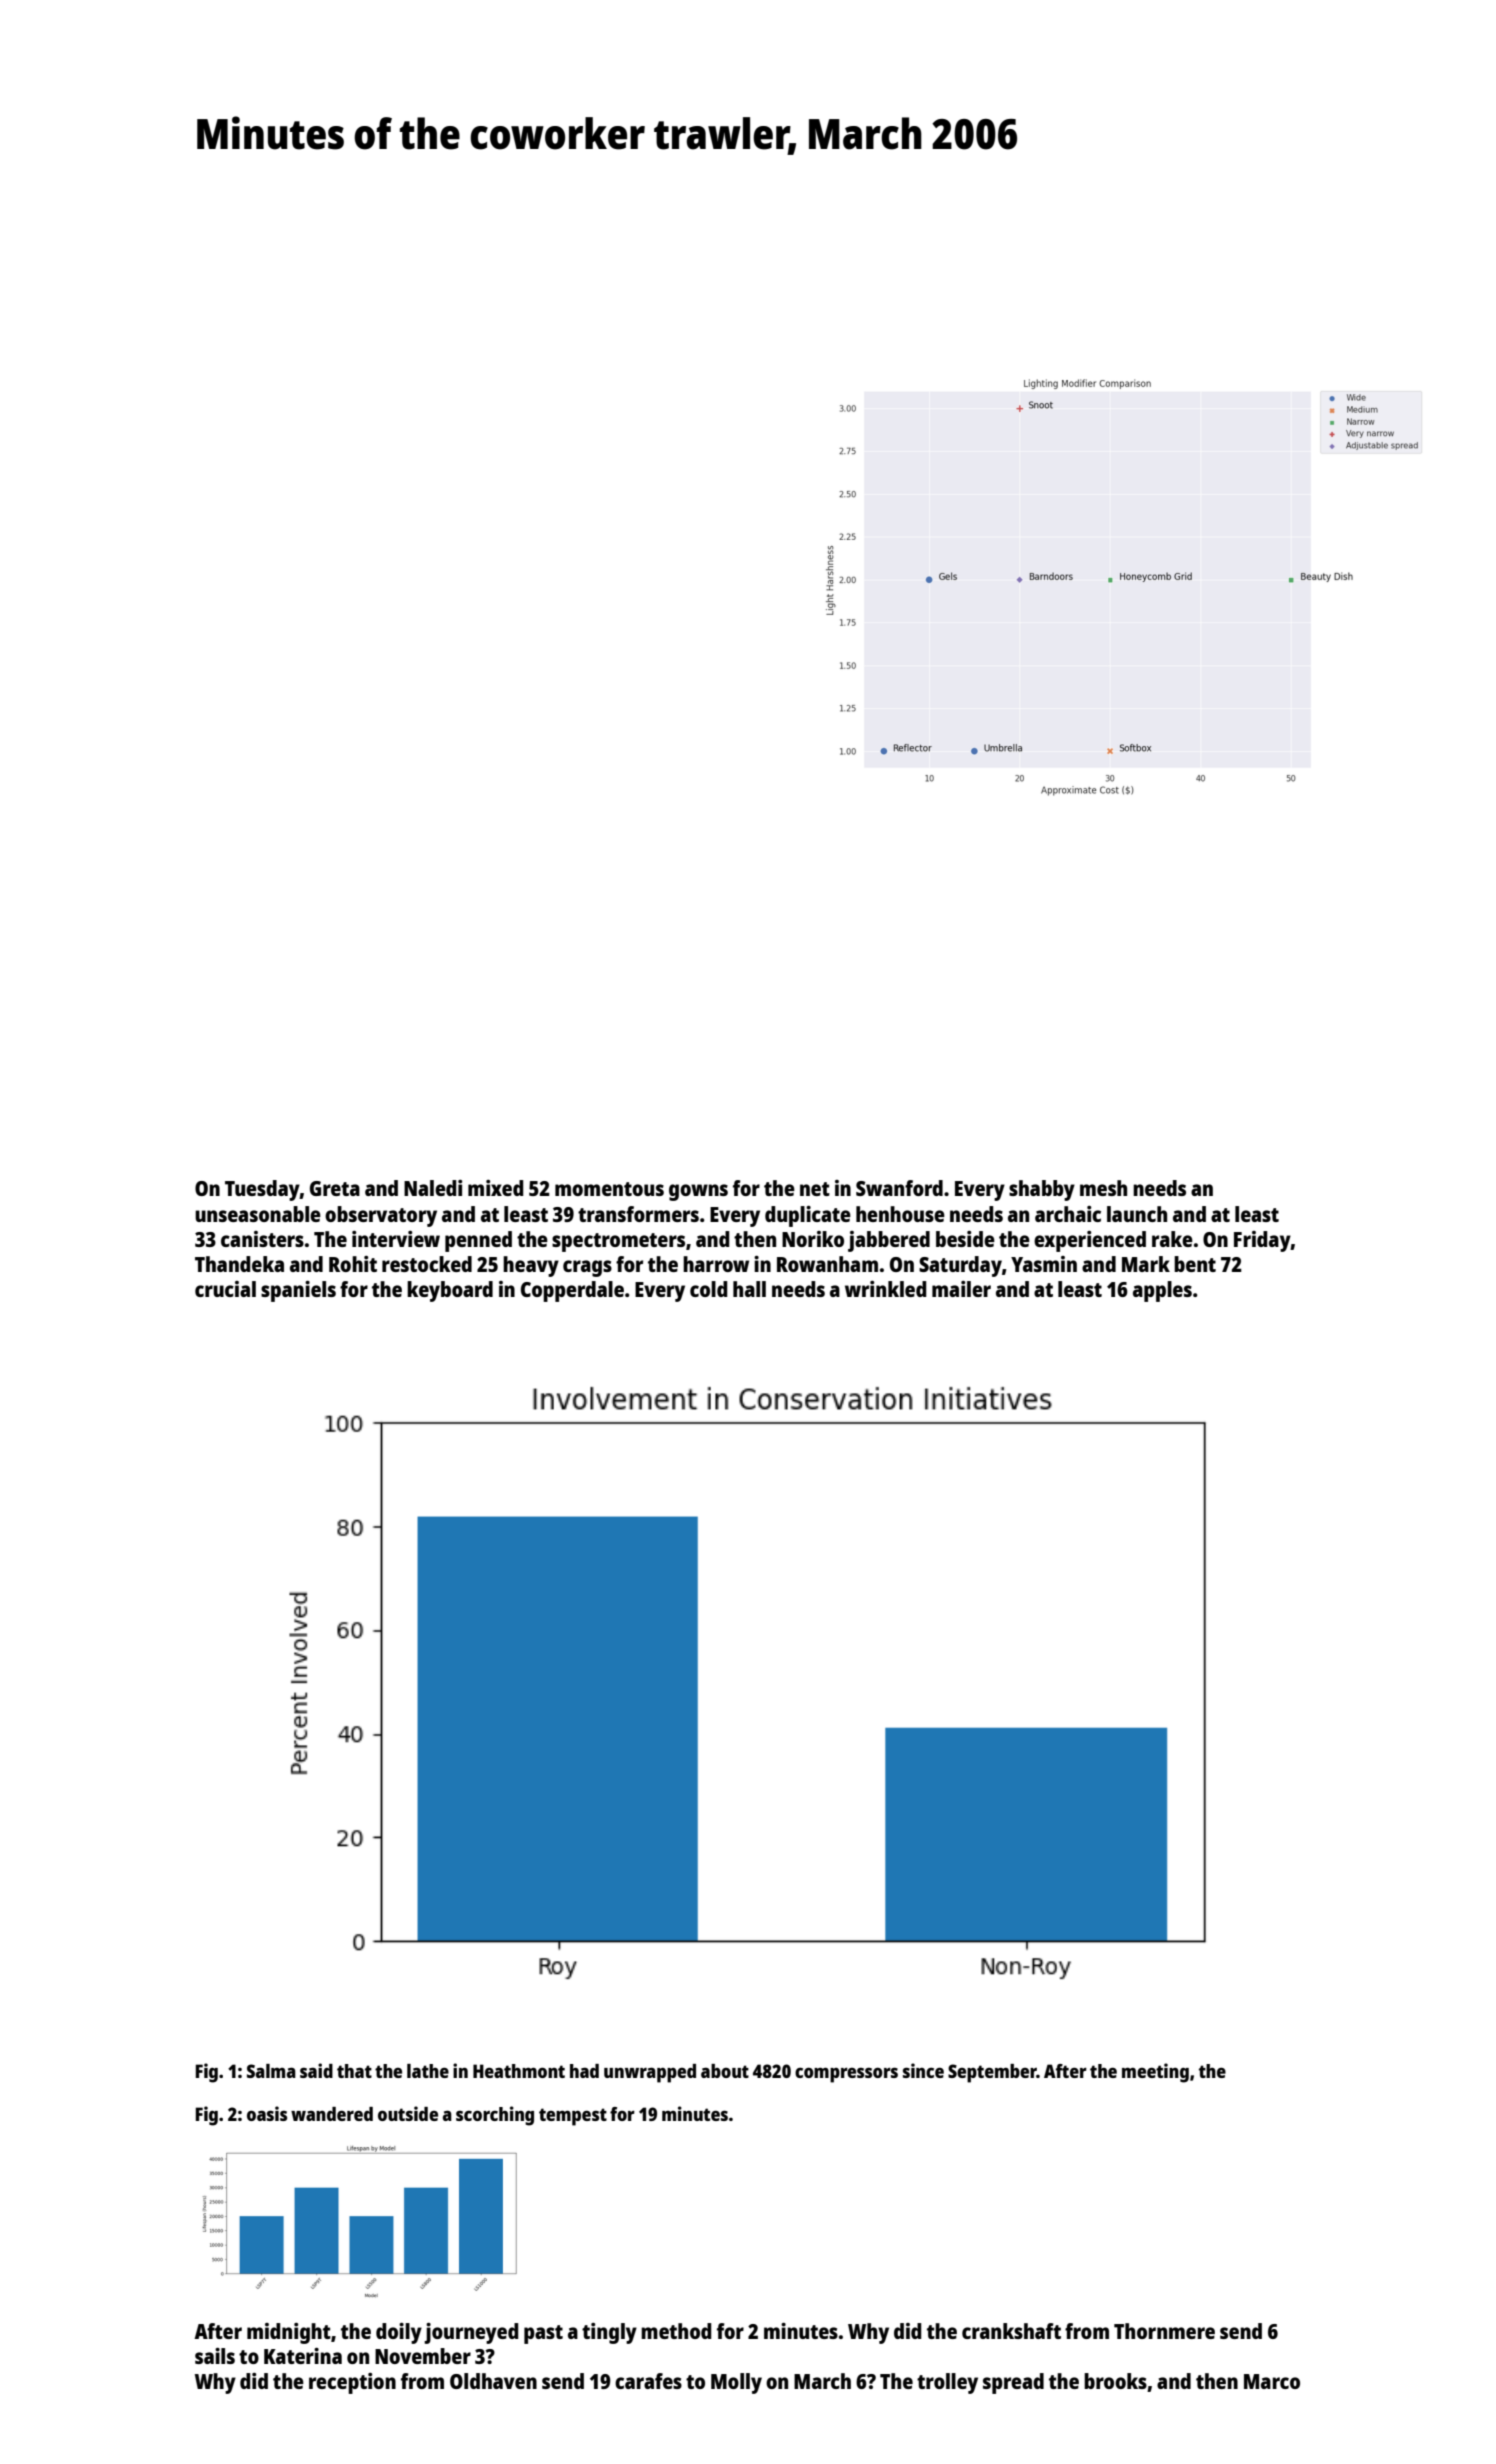  I want to click on tempest, so click(573, 2117).
